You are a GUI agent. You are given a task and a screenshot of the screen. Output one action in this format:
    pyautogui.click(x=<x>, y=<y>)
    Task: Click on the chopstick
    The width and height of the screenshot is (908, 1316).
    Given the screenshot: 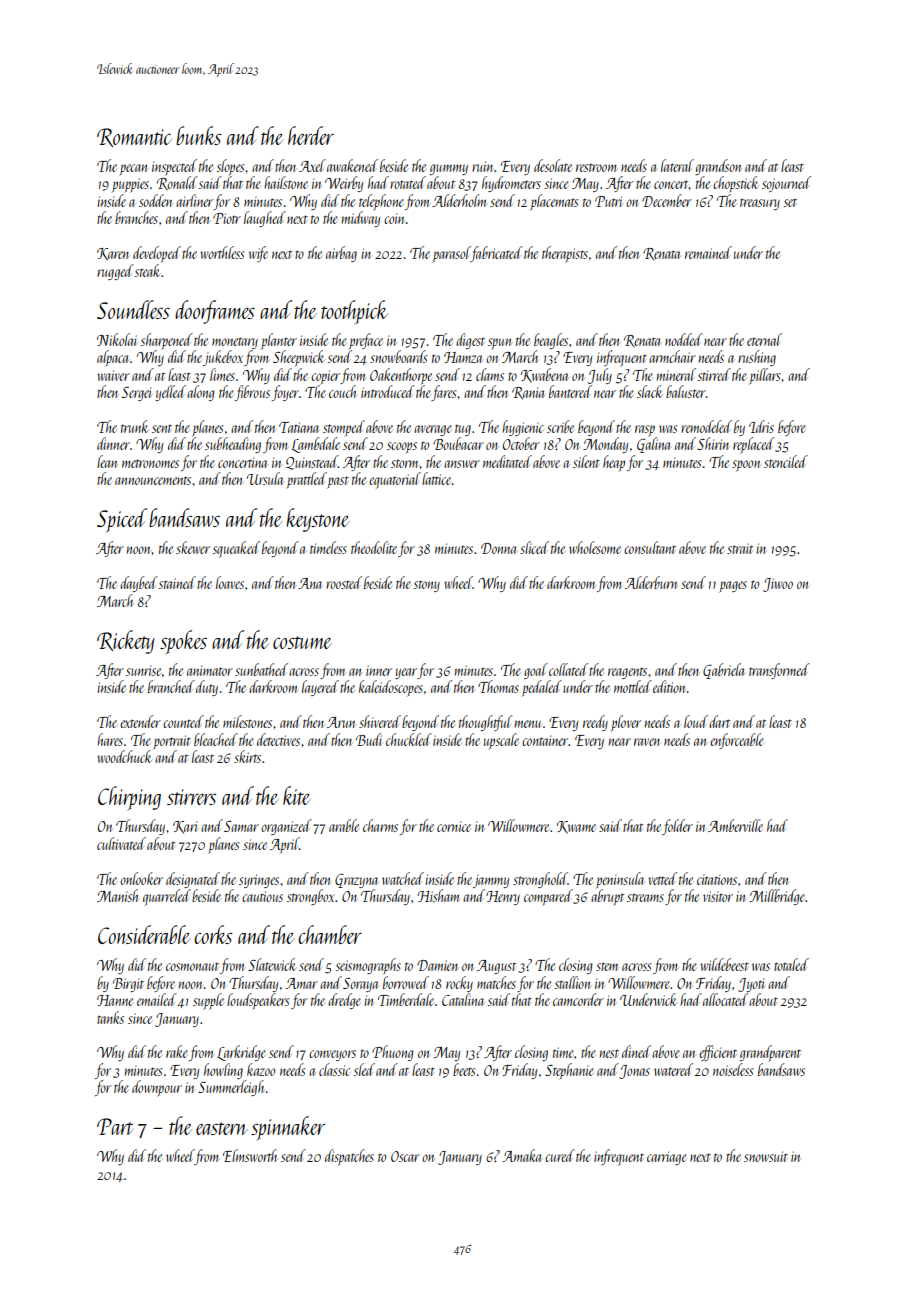 What is the action you would take?
    pyautogui.click(x=736, y=184)
